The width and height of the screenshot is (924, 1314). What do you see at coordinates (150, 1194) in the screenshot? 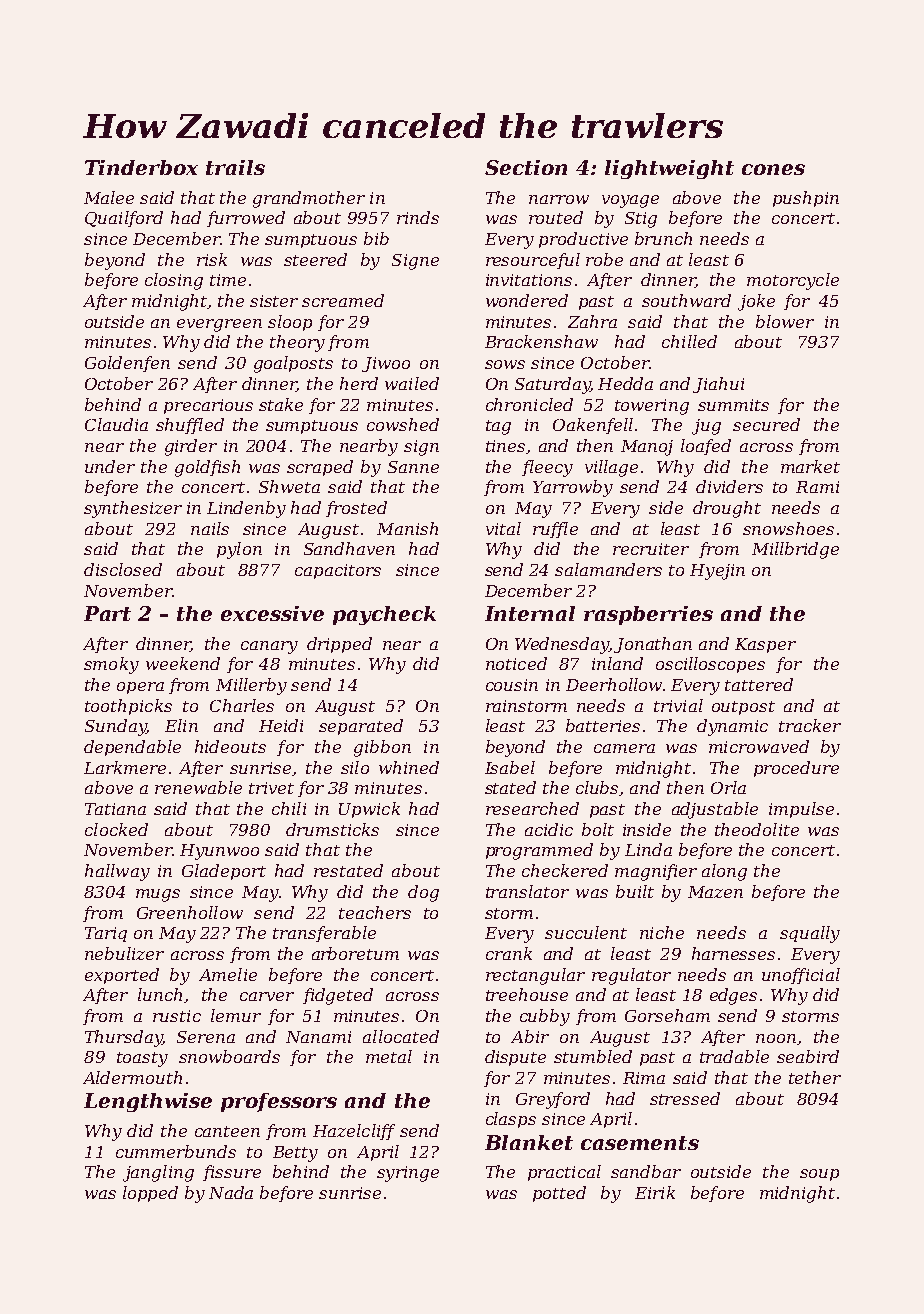
I see `lopped` at bounding box center [150, 1194].
